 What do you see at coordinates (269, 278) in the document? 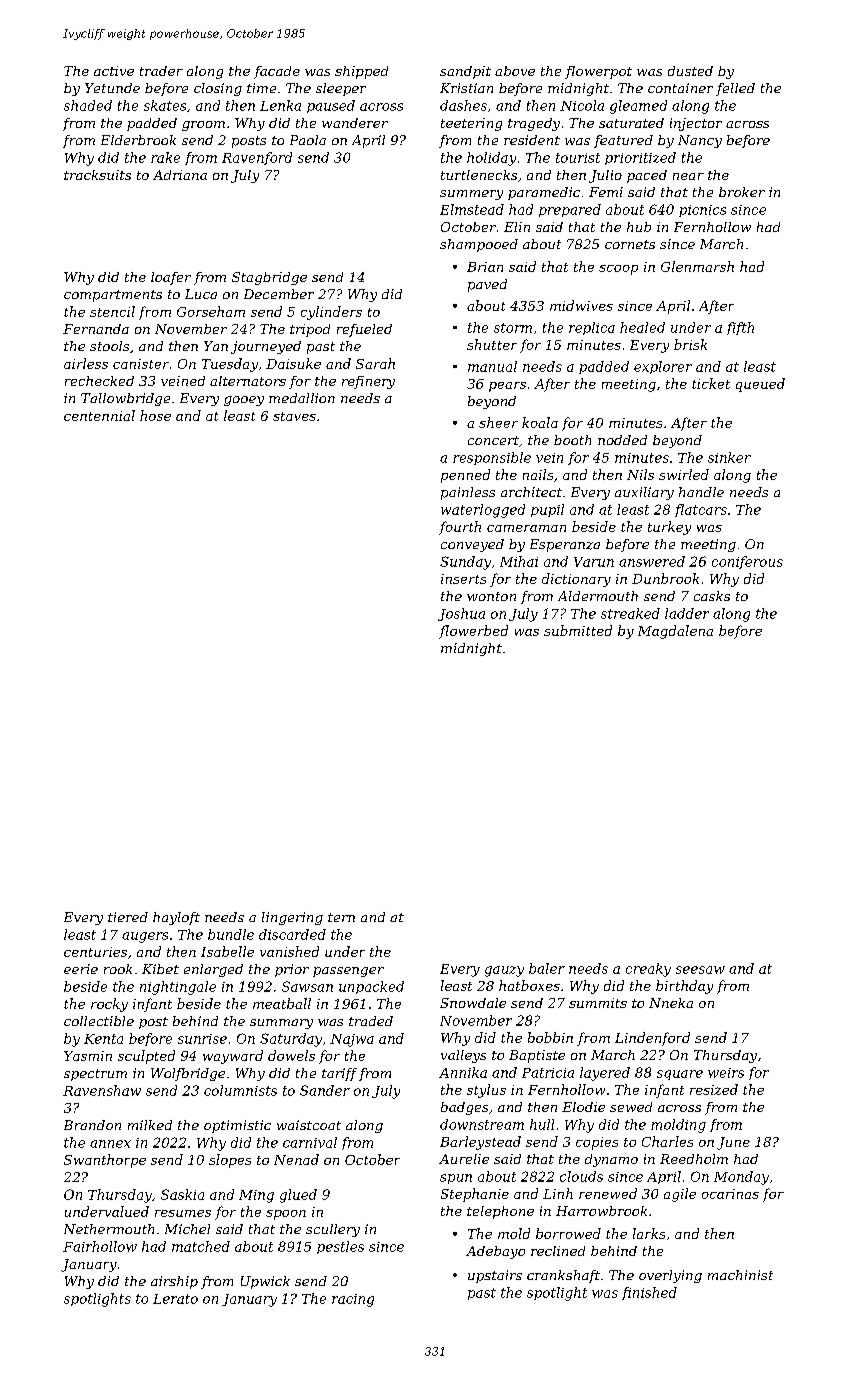
I see `Stagbridge` at bounding box center [269, 278].
